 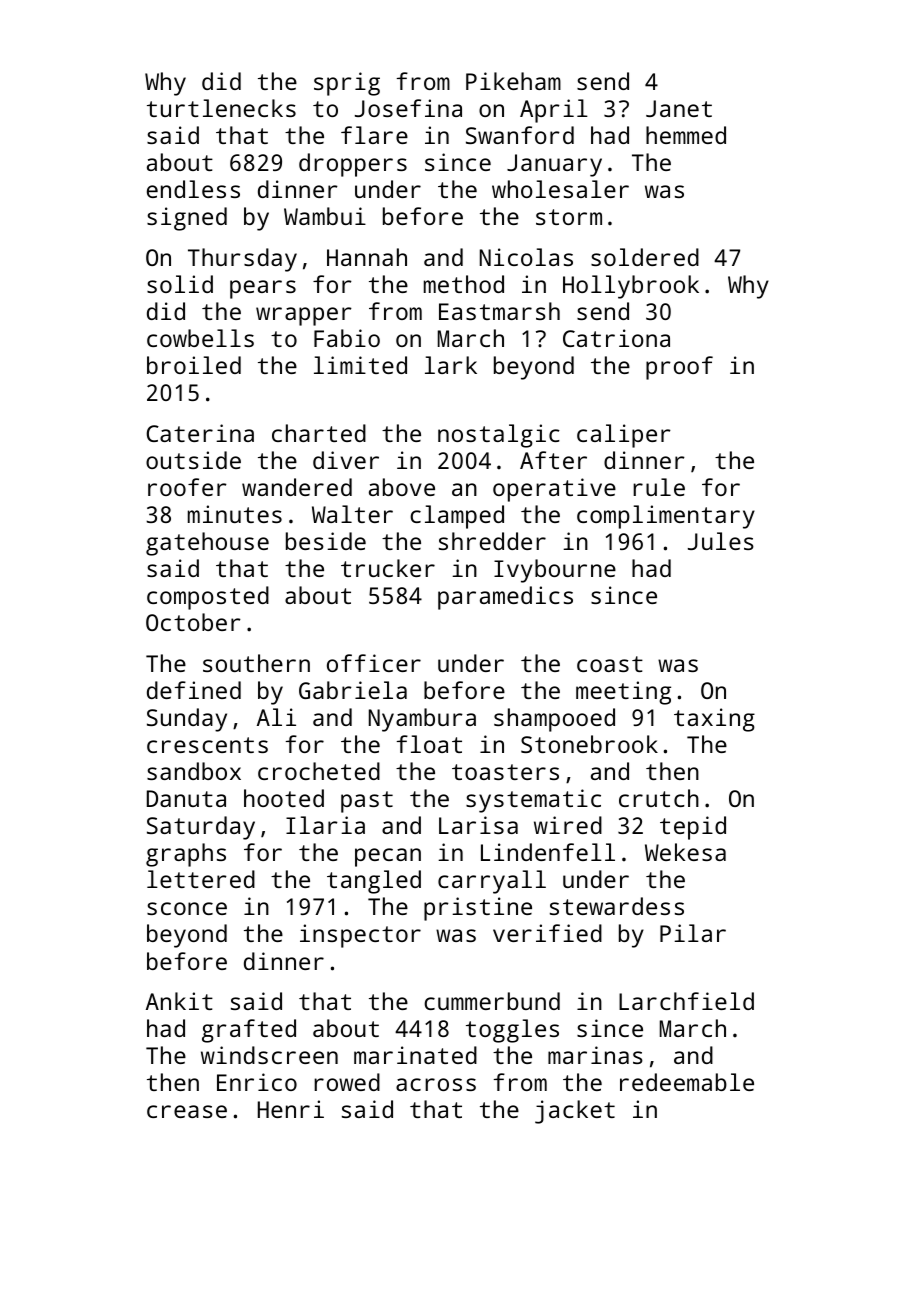 What do you see at coordinates (686, 135) in the screenshot?
I see `hemmed` at bounding box center [686, 135].
